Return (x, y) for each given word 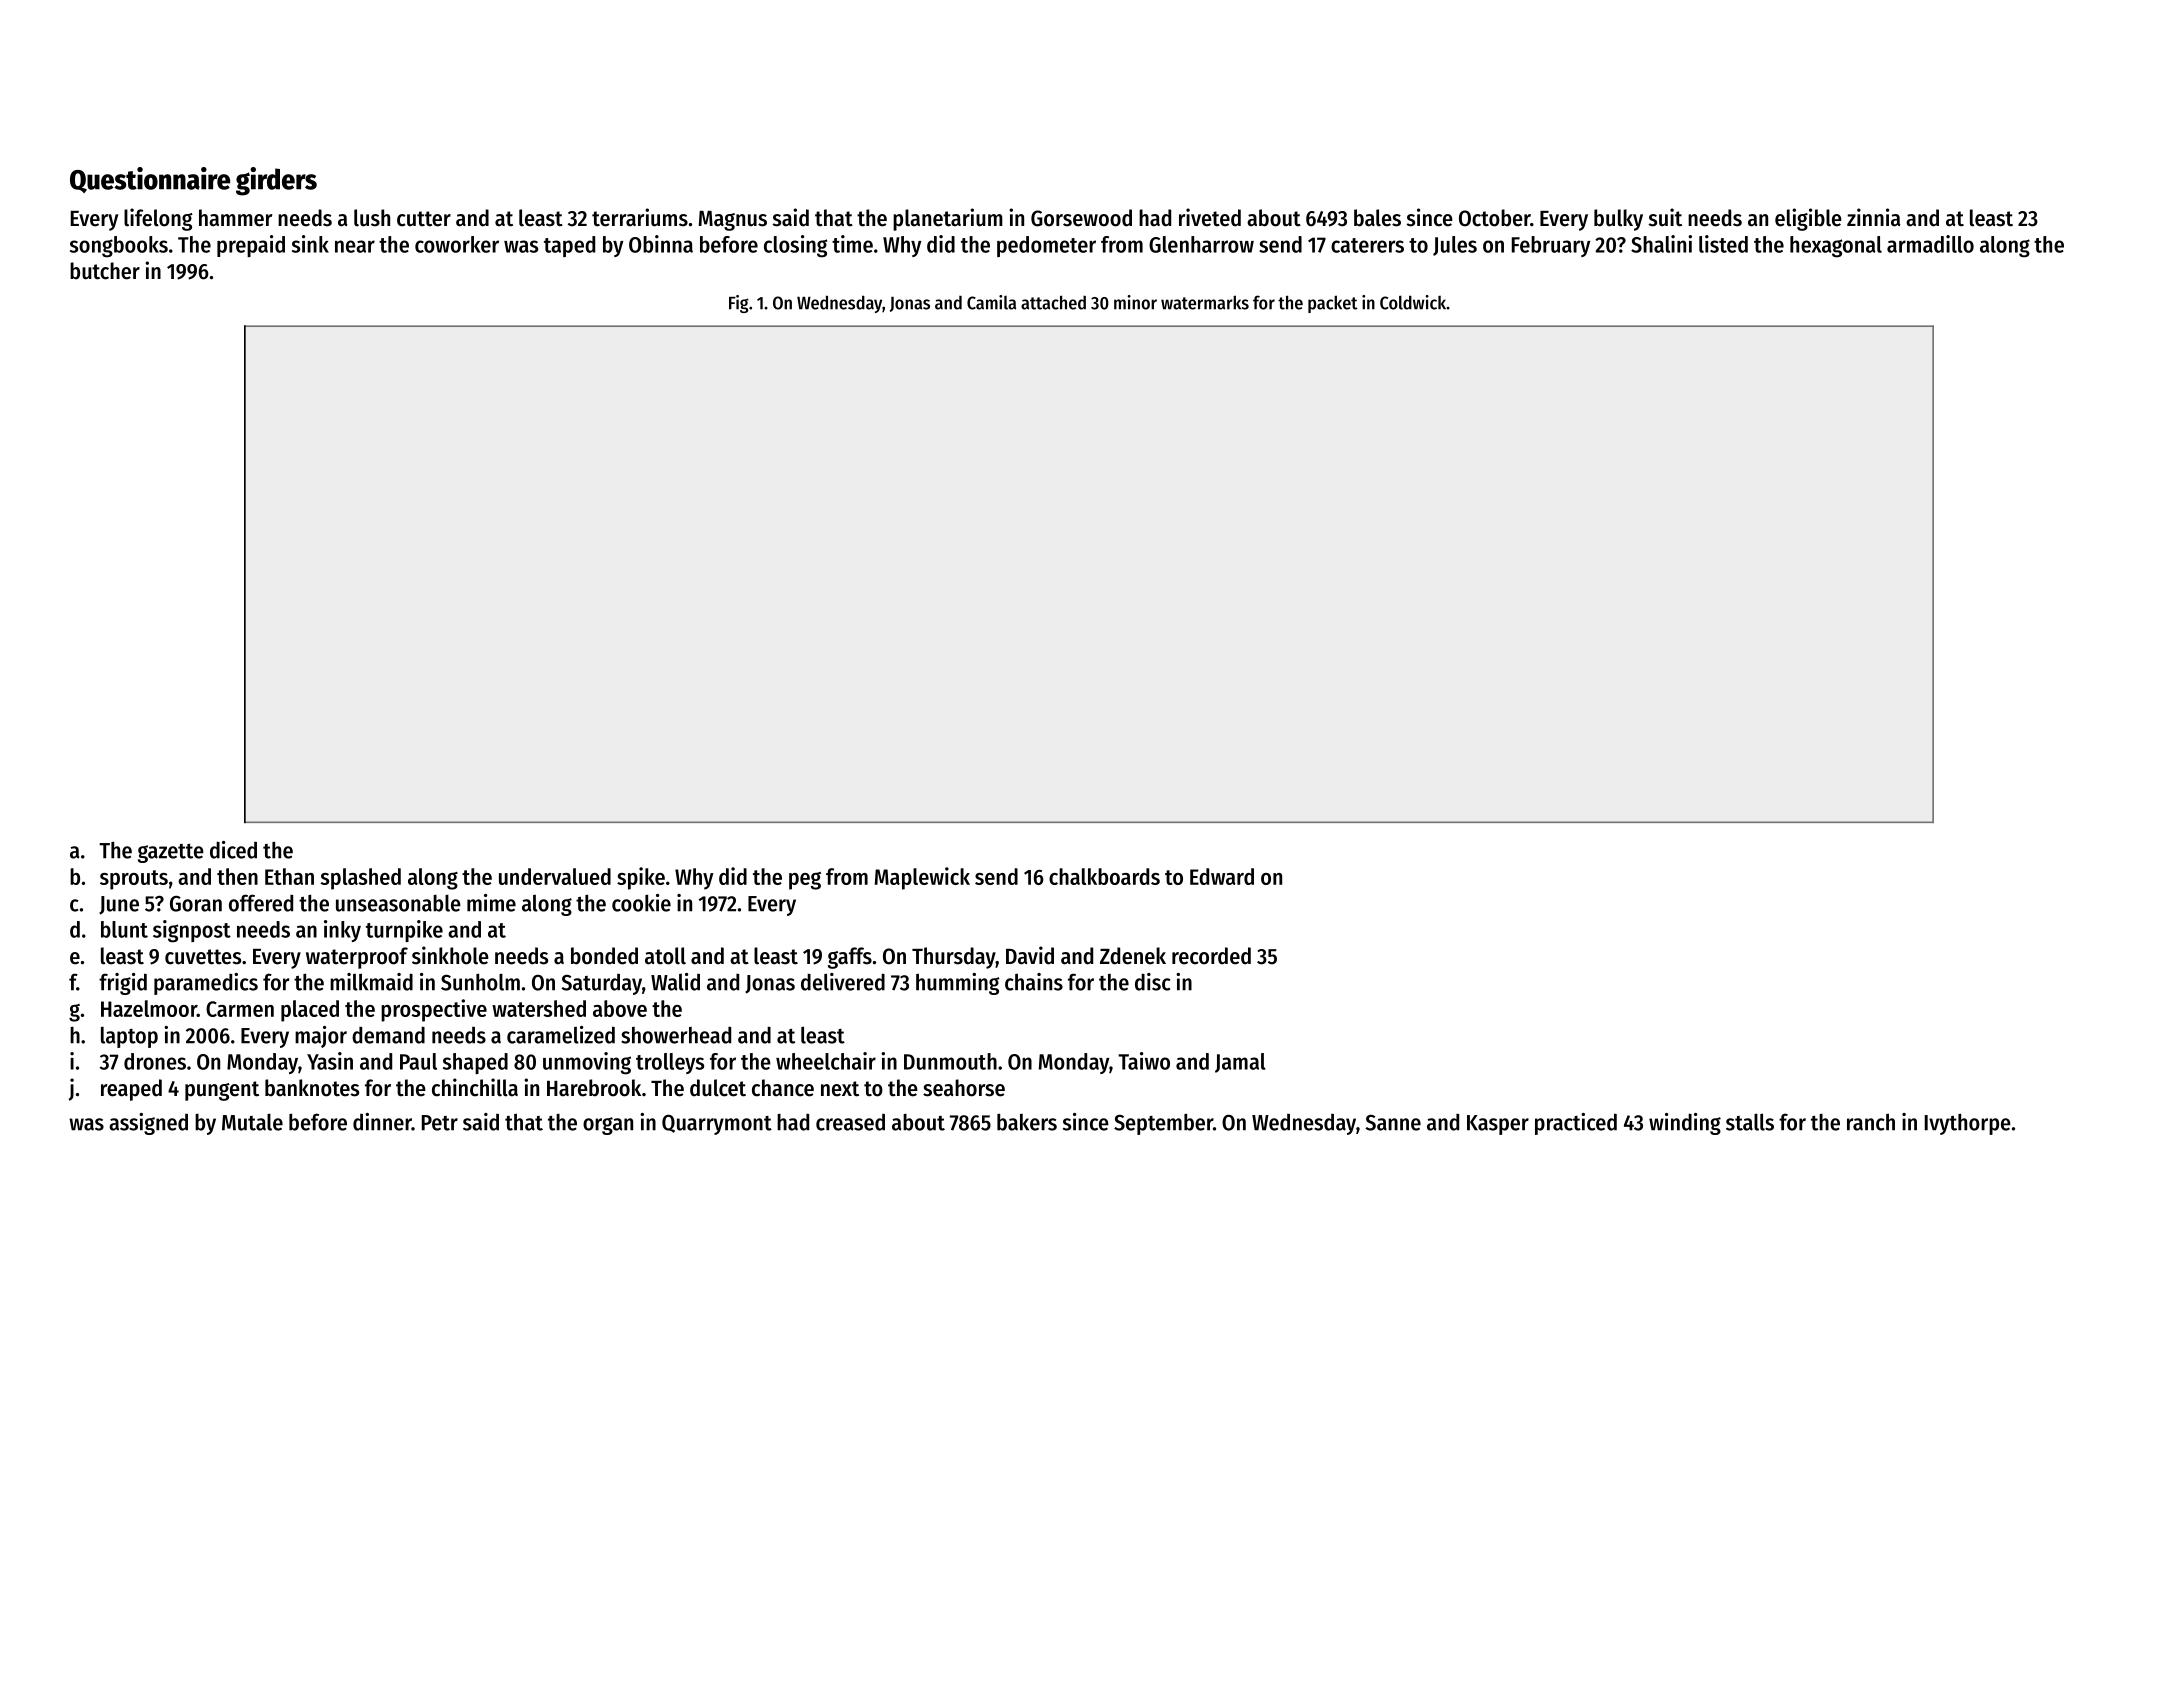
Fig (739, 304)
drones (155, 1061)
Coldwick (1413, 302)
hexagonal (1836, 247)
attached (1053, 302)
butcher (105, 271)
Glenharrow (1201, 244)
